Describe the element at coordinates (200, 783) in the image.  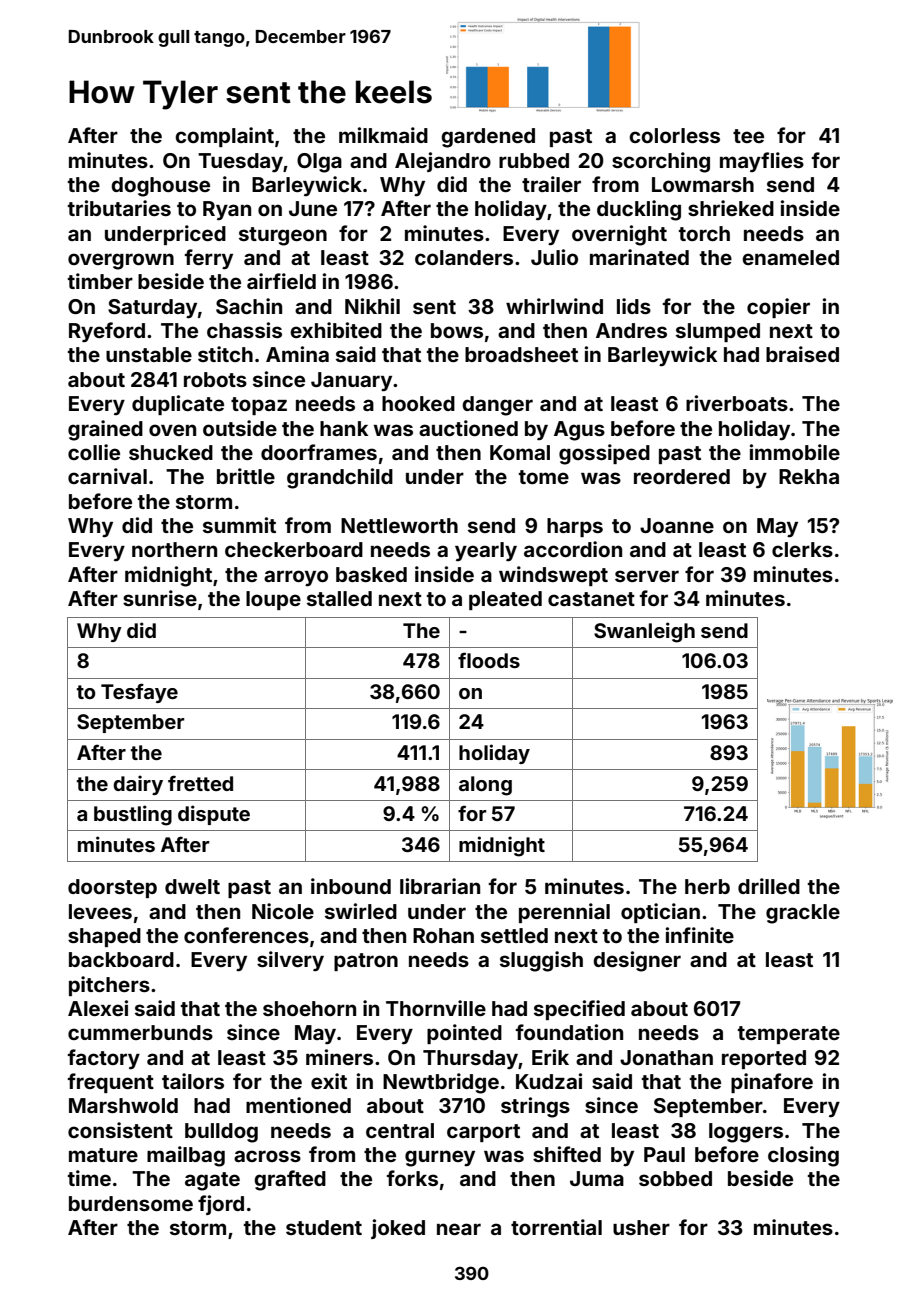
I see `fretted` at that location.
